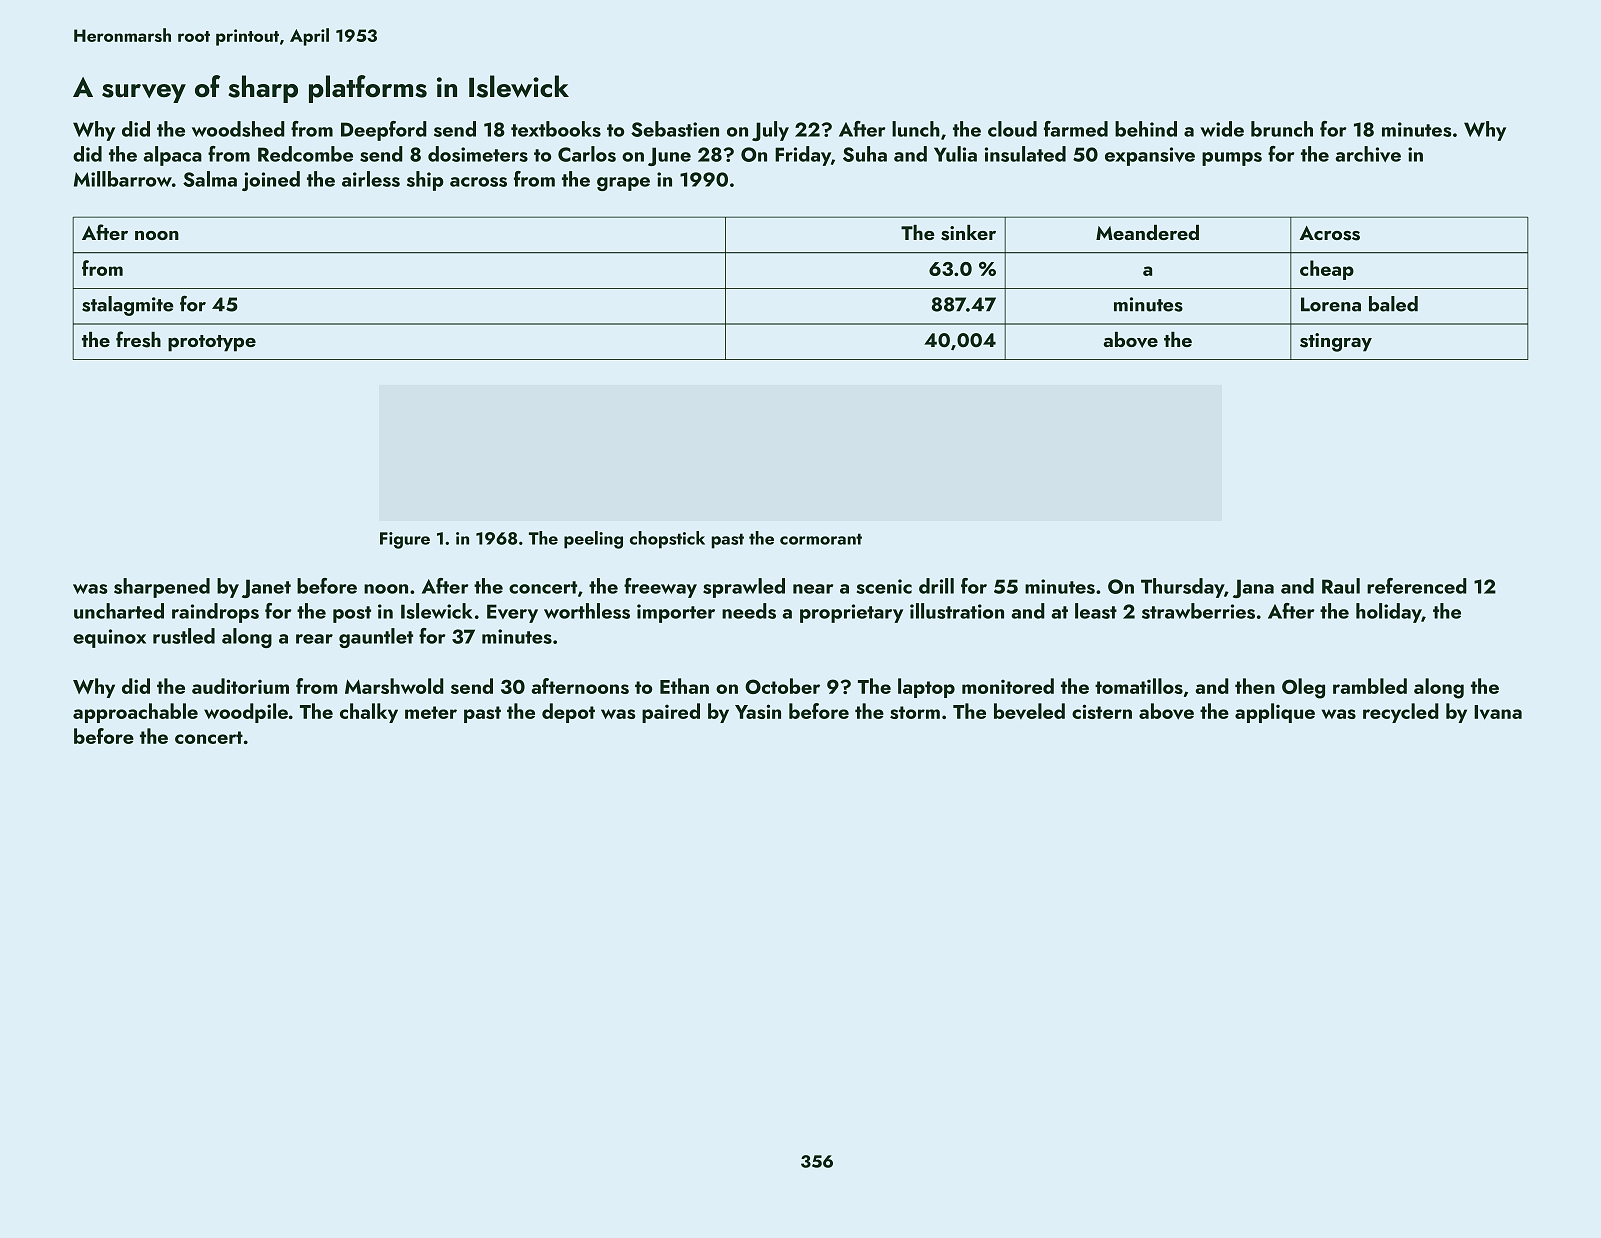 The height and width of the screenshot is (1238, 1601). I want to click on storm, so click(915, 712).
